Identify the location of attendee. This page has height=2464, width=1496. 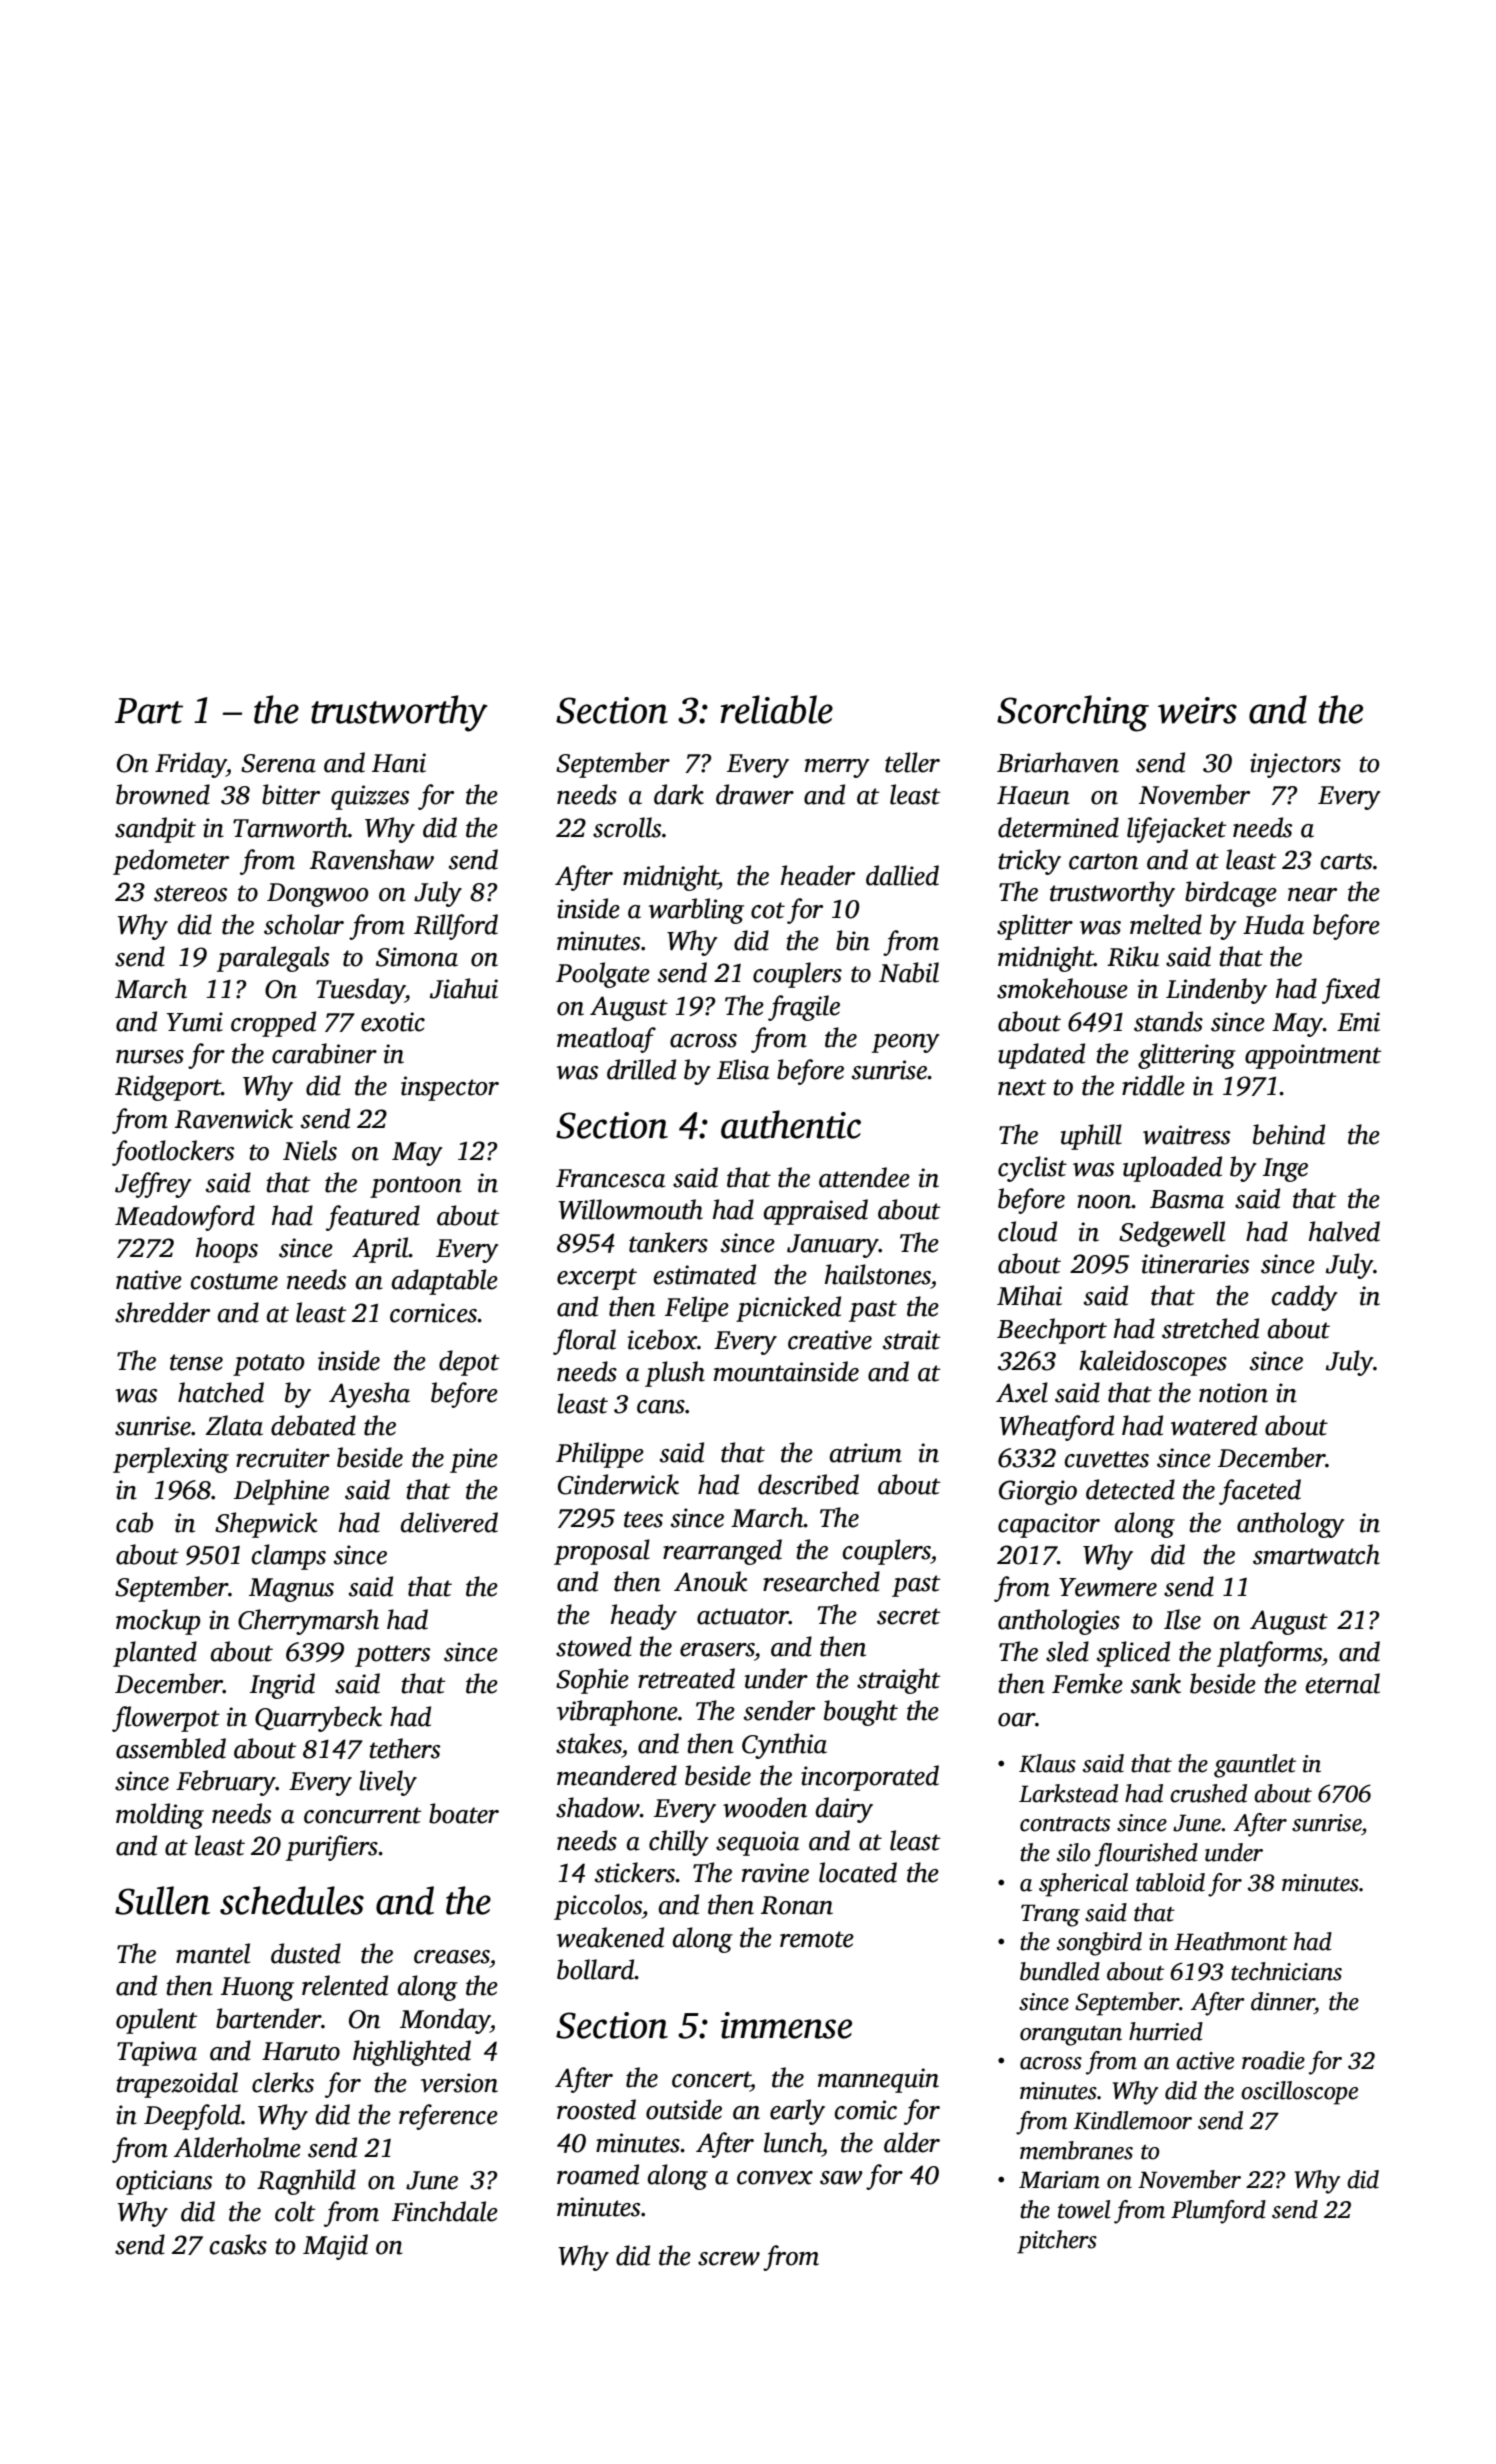
(864, 1177).
